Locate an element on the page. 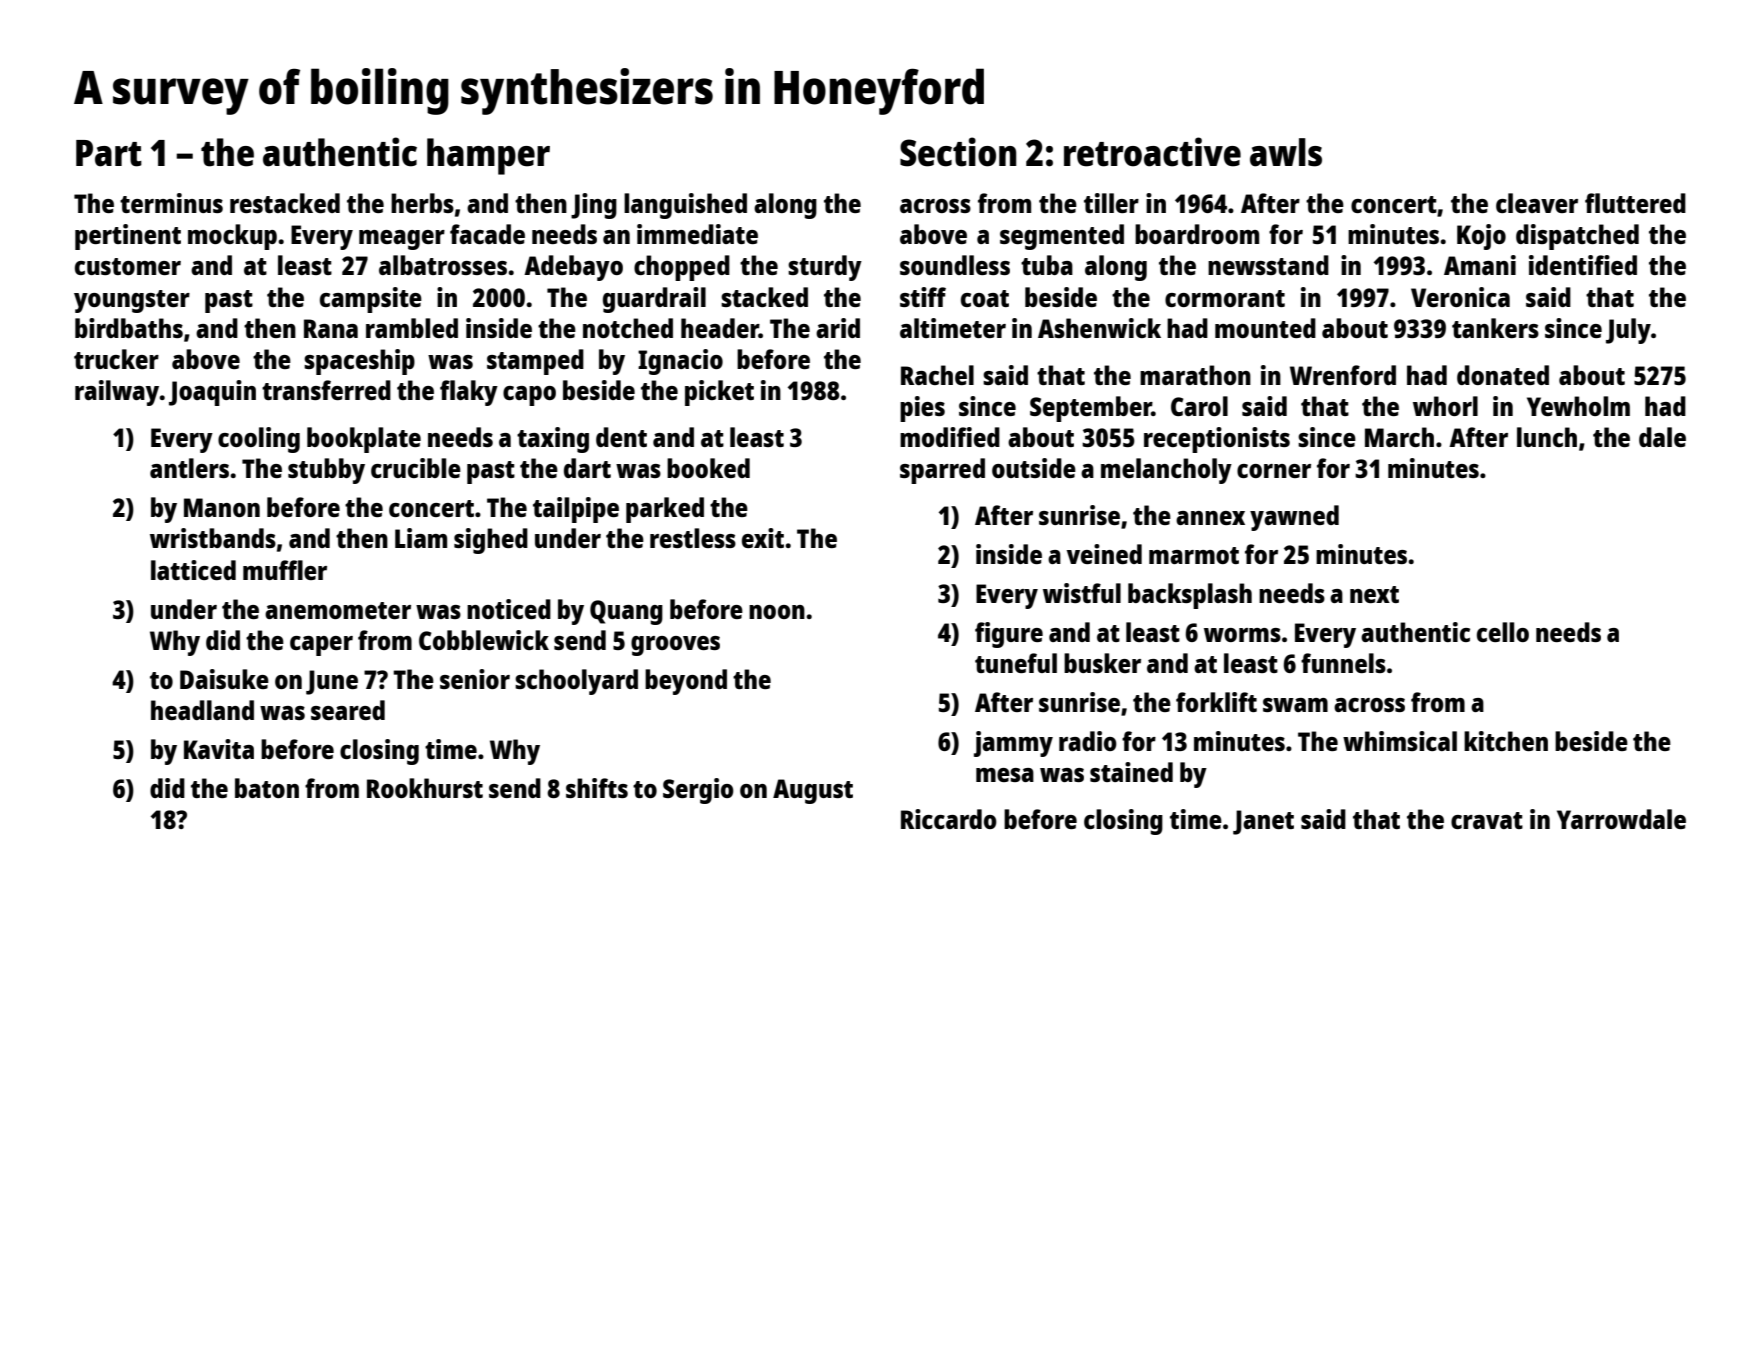 The width and height of the page is (1761, 1361). caper is located at coordinates (321, 646).
